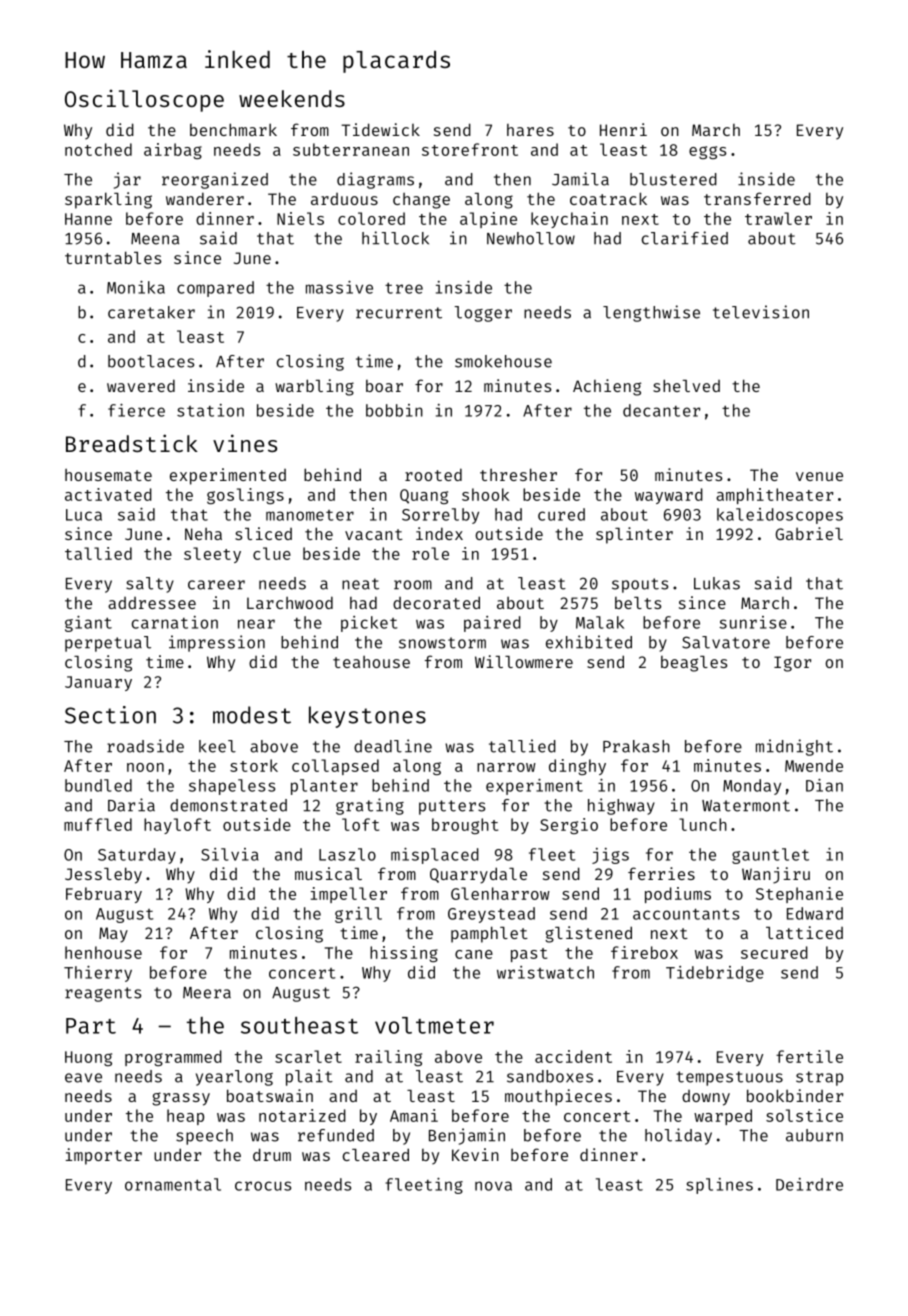 The image size is (908, 1316). Describe the element at coordinates (529, 955) in the image. I see `past` at that location.
